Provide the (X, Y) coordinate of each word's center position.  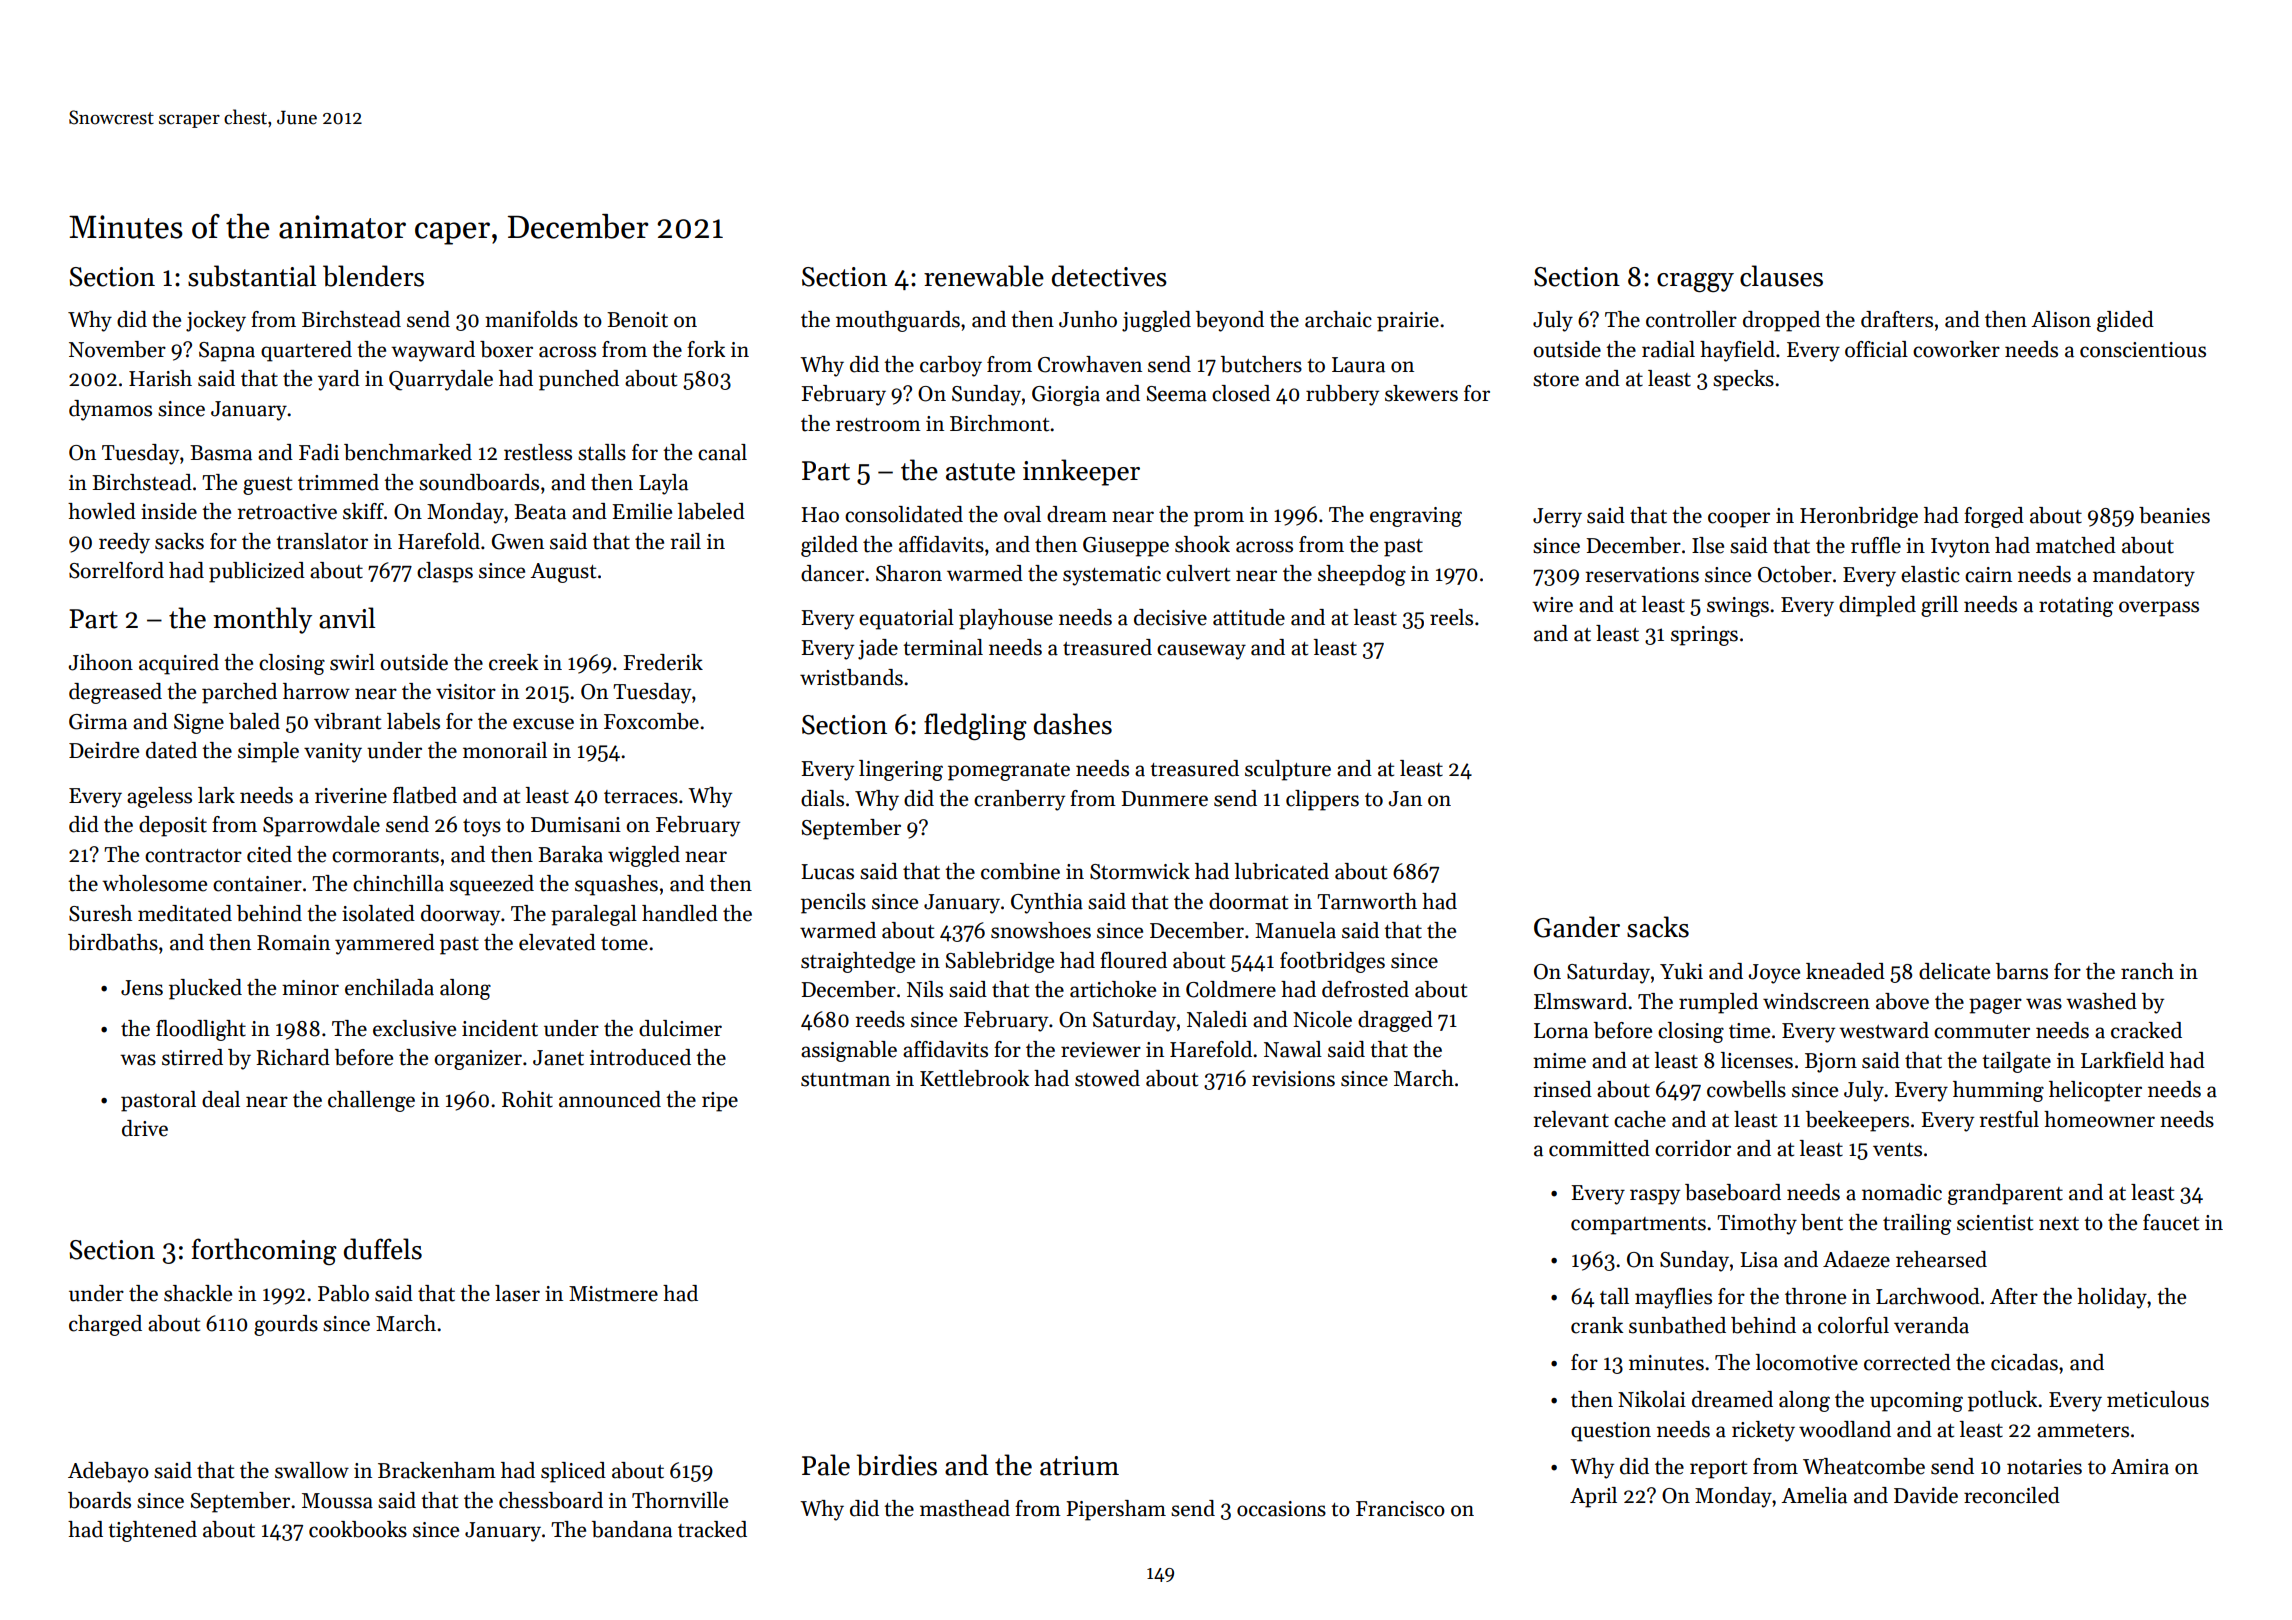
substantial (252, 276)
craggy (1695, 283)
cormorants (385, 856)
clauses (1781, 276)
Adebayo (108, 1472)
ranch (2147, 971)
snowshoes (1041, 930)
